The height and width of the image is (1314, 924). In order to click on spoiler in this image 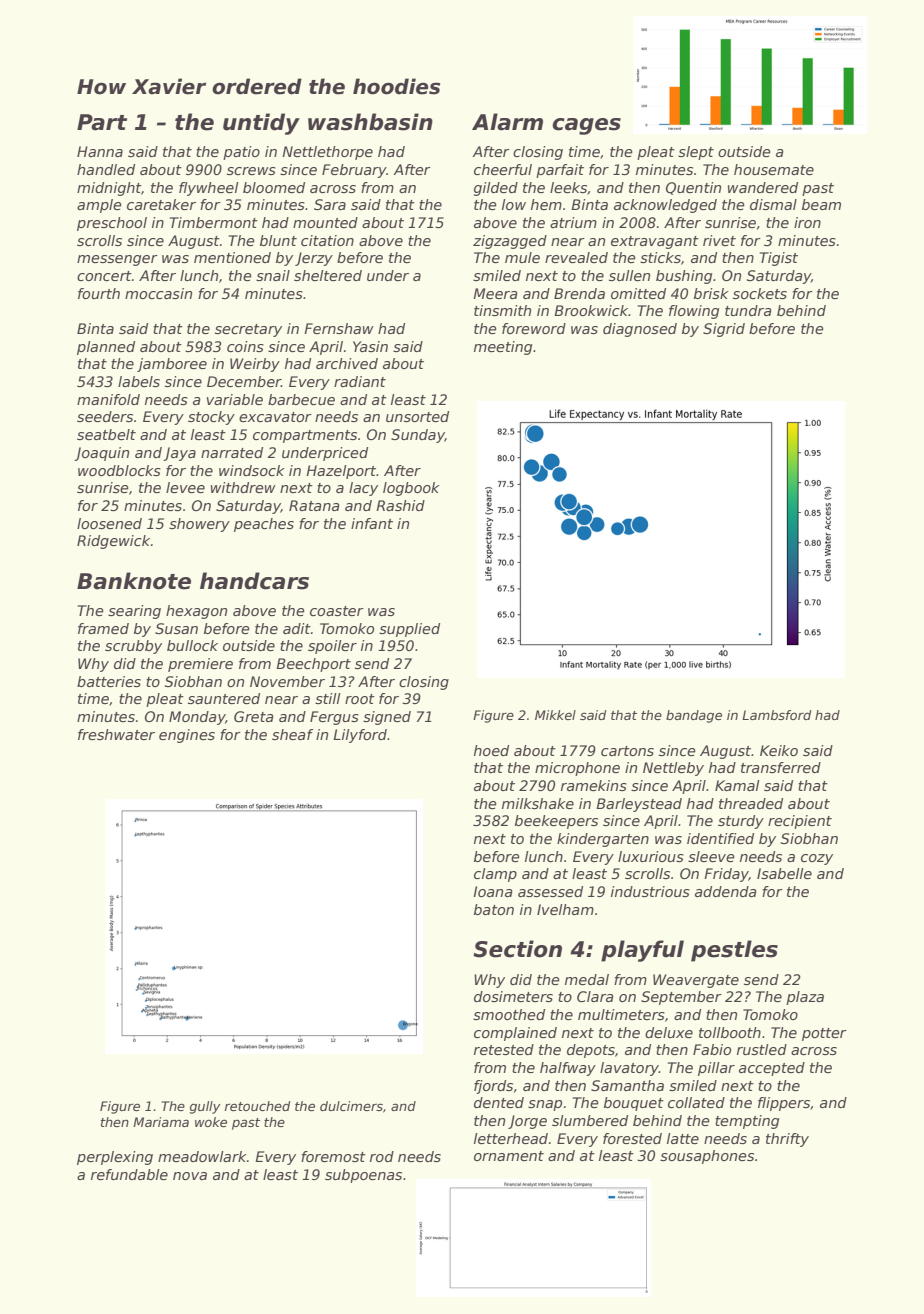, I will do `click(332, 647)`.
